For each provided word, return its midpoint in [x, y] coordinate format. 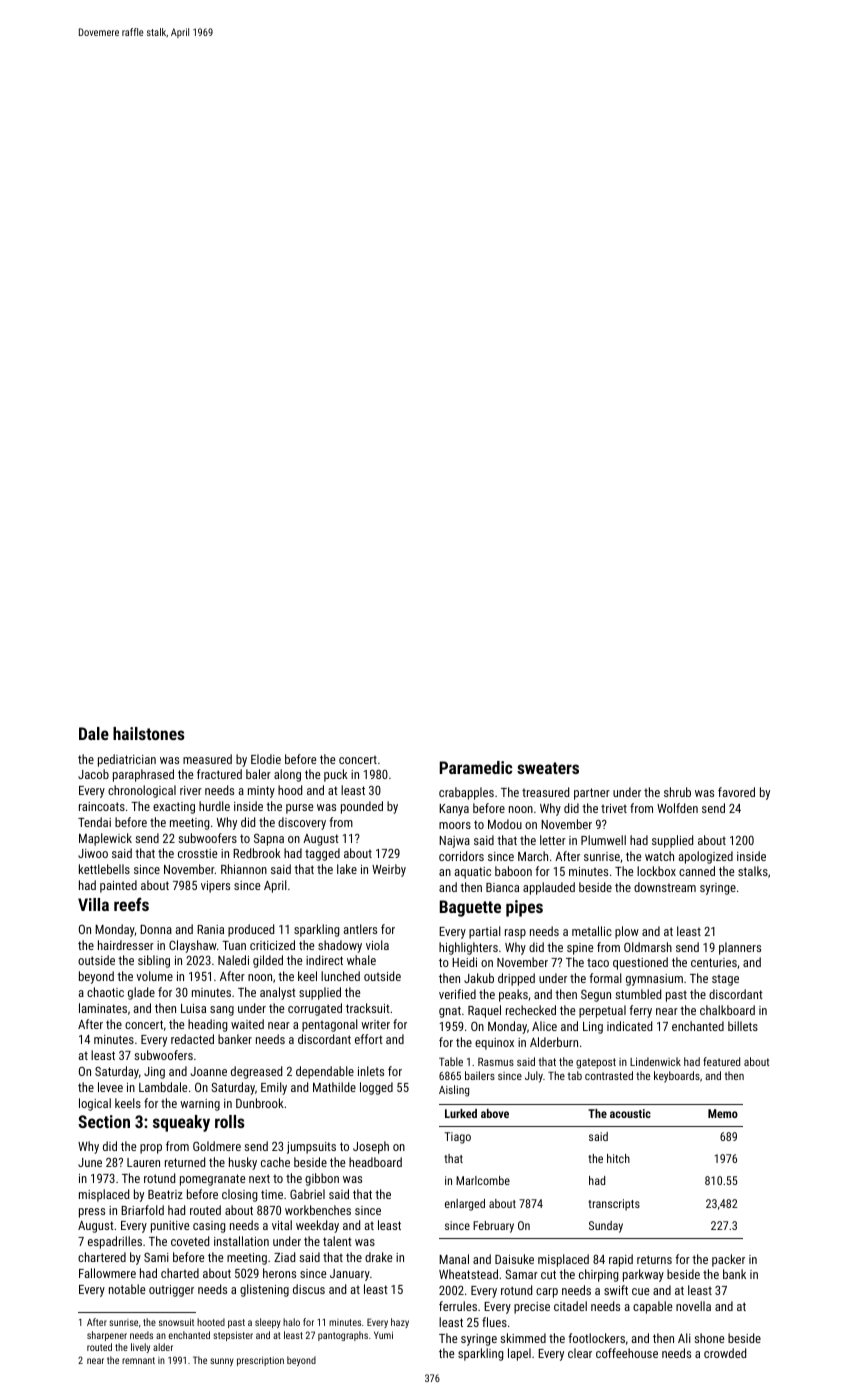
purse [299, 809]
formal [605, 978]
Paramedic [476, 767]
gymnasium [654, 980]
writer [375, 1024]
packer [728, 1260]
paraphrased [143, 775]
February [493, 1227]
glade [141, 993]
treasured [545, 792]
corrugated [315, 1009]
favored [736, 792]
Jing [154, 1073]
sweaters [548, 768]
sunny [222, 1362]
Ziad [284, 1257]
